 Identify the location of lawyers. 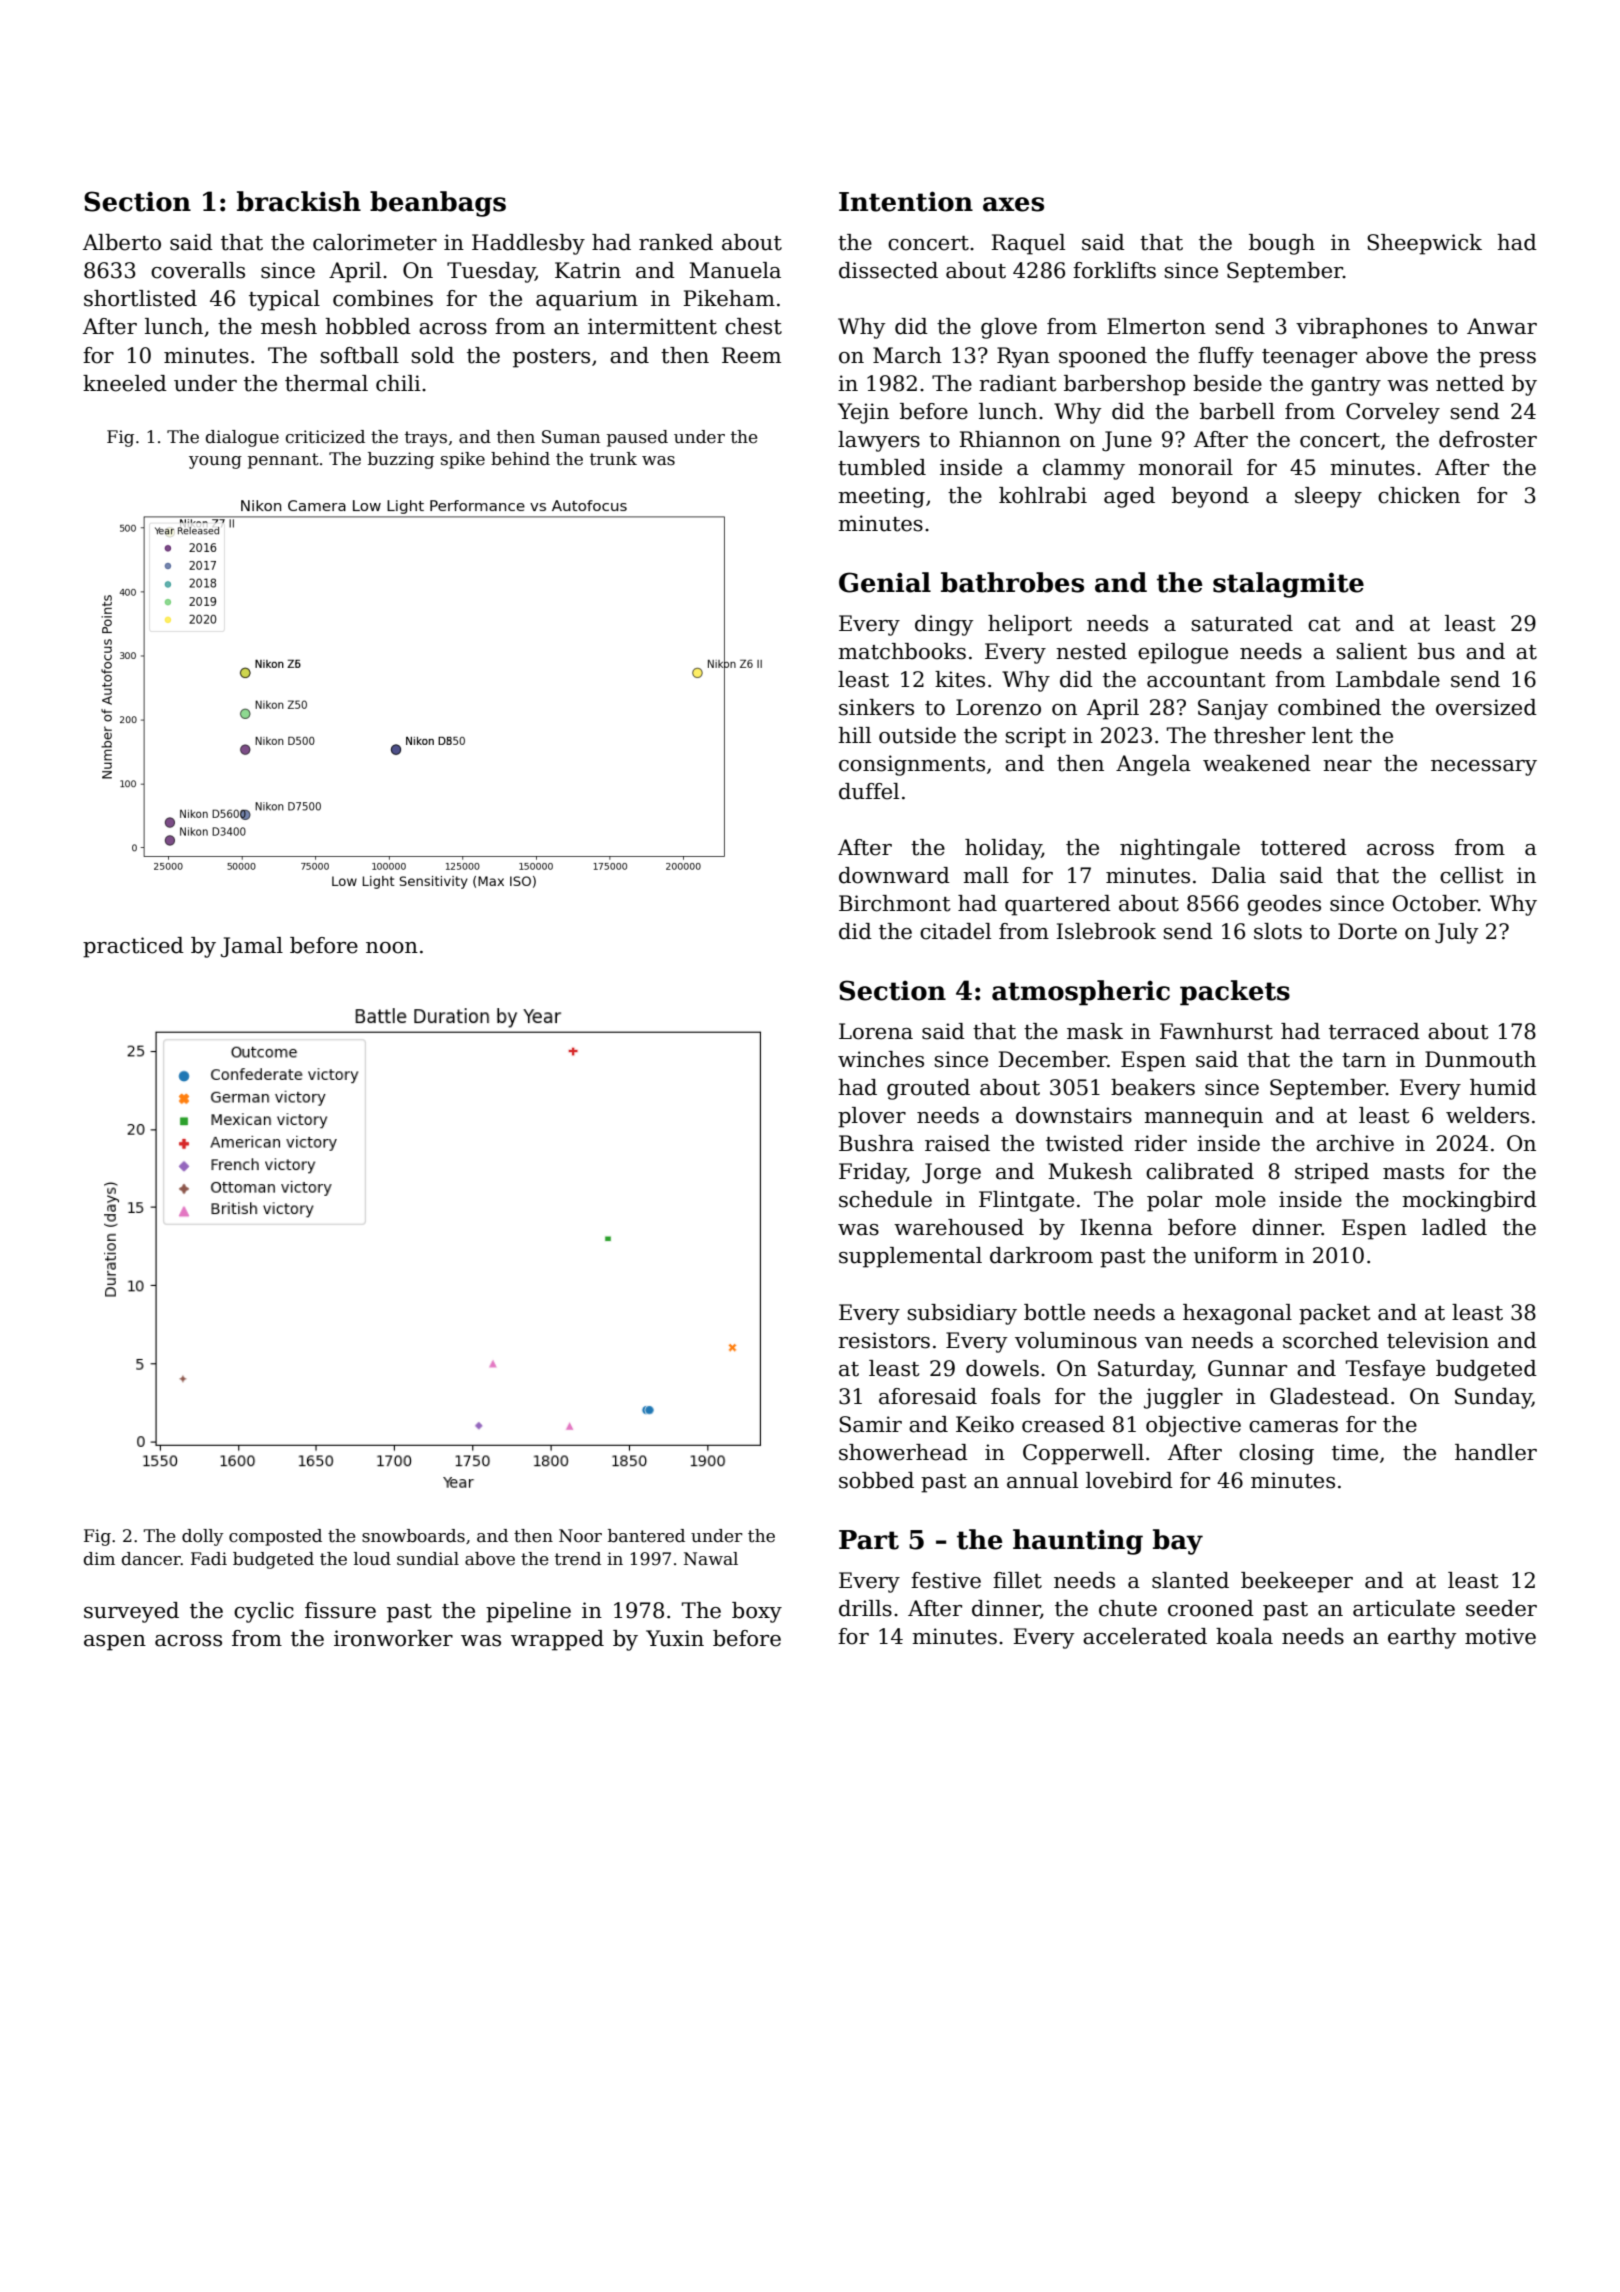
(879, 441).
